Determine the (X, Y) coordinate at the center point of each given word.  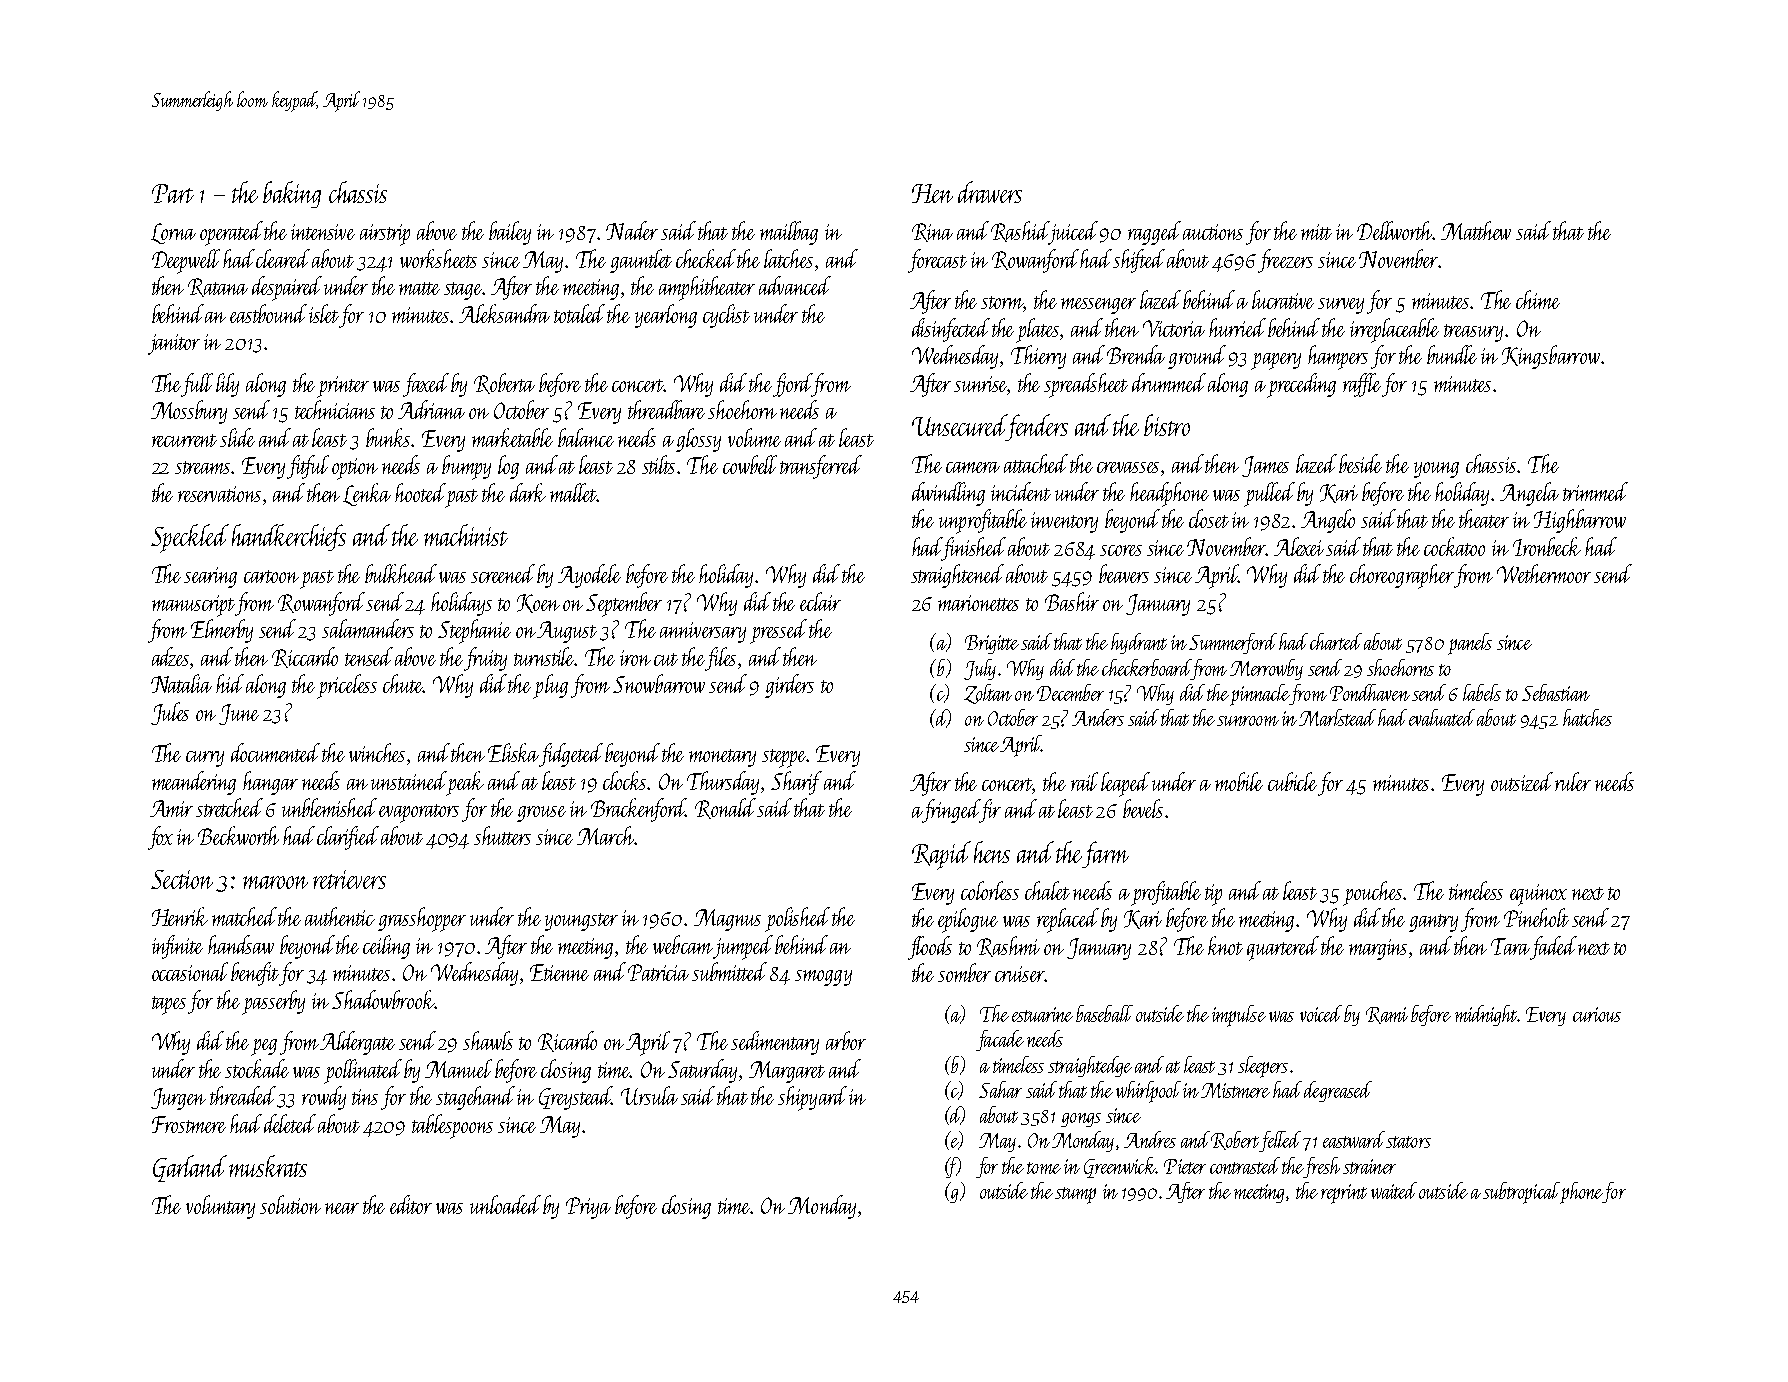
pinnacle (1260, 695)
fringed (952, 811)
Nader (632, 230)
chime (1538, 299)
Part (173, 193)
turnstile (544, 656)
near (342, 1208)
